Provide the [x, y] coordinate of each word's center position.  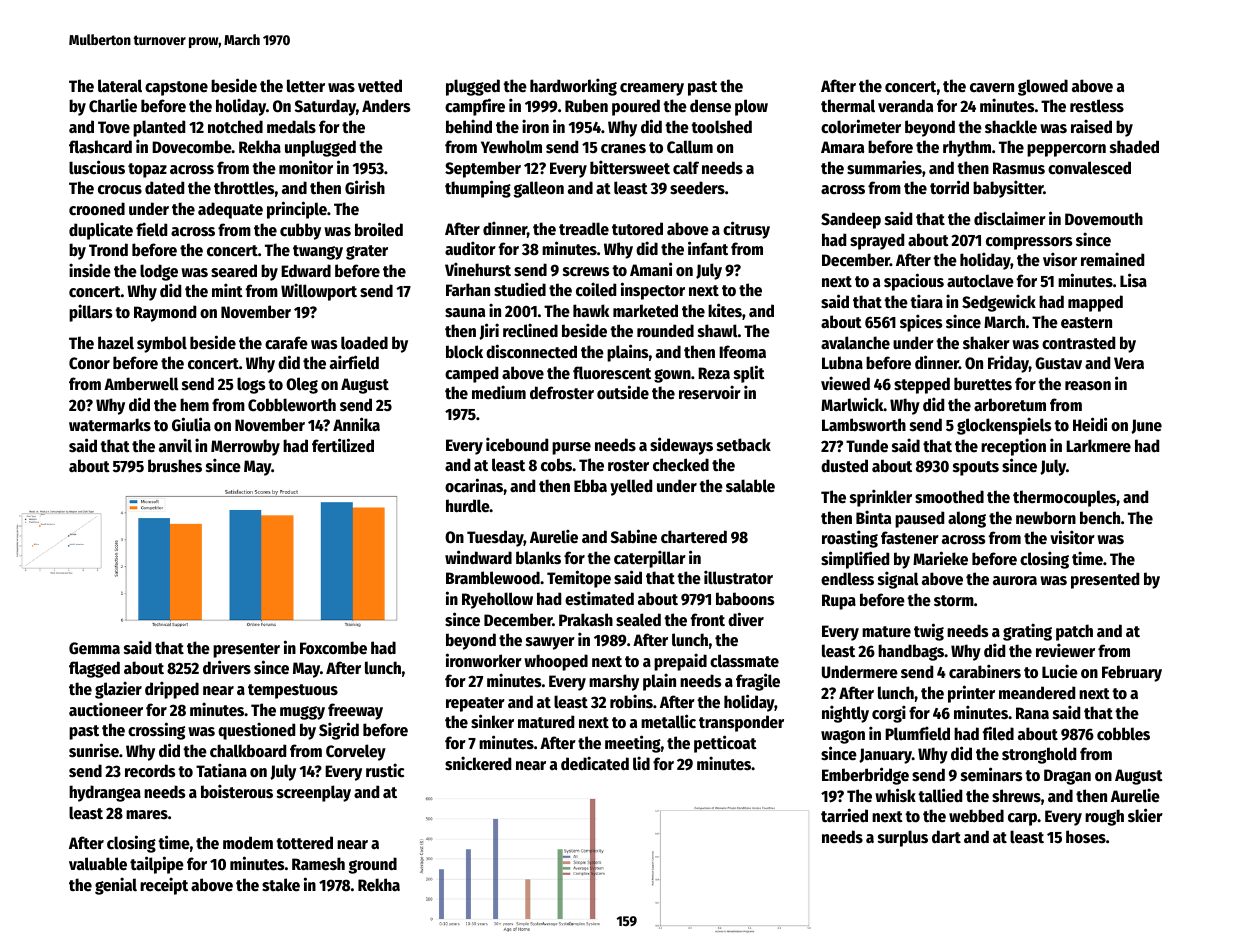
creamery [652, 89]
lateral [120, 85]
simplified [855, 560]
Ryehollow [497, 600]
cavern [992, 88]
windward [478, 557]
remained [1112, 259]
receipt [164, 886]
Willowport [319, 292]
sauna [465, 313]
